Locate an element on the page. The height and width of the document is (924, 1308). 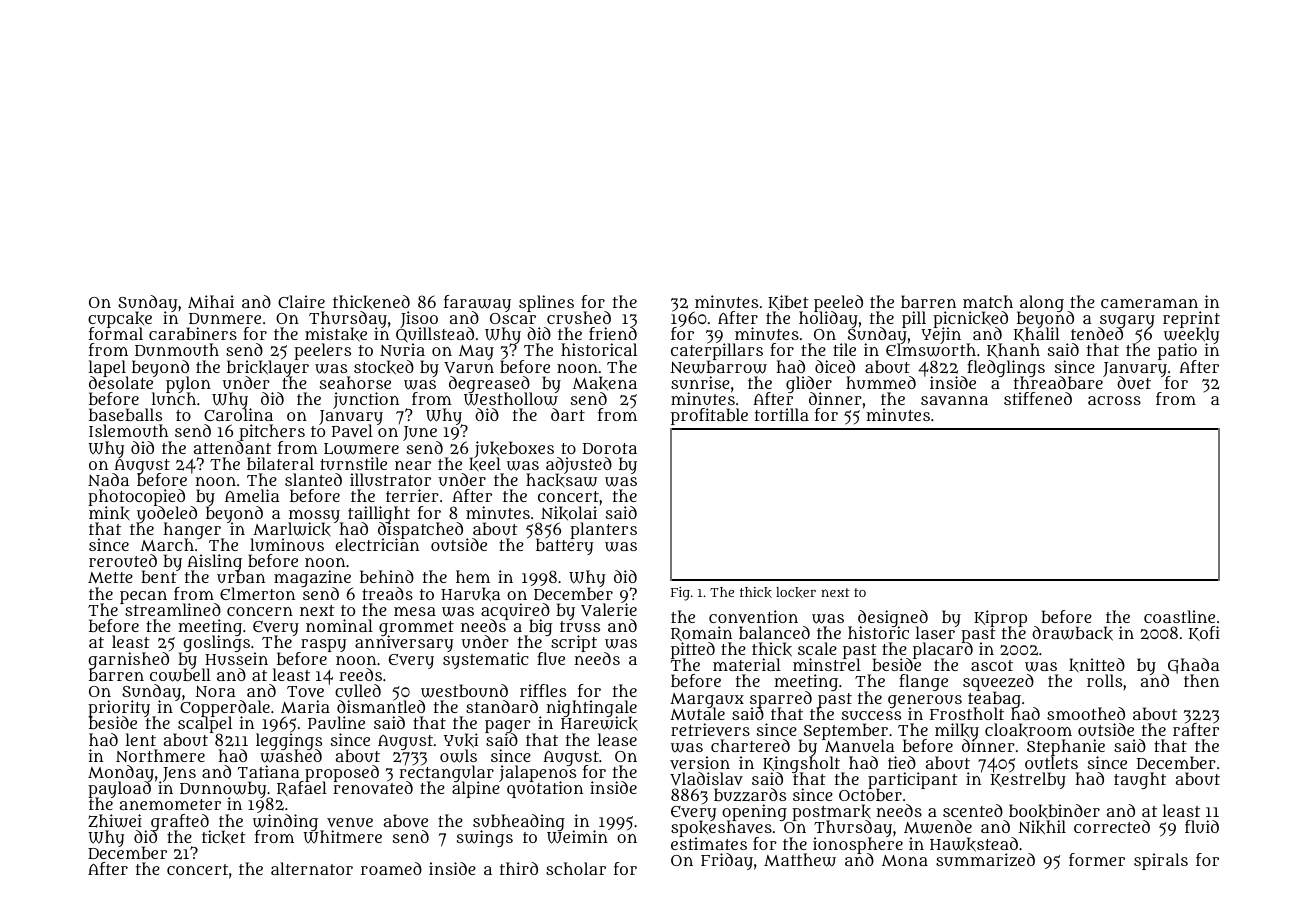
Makena is located at coordinates (605, 383).
